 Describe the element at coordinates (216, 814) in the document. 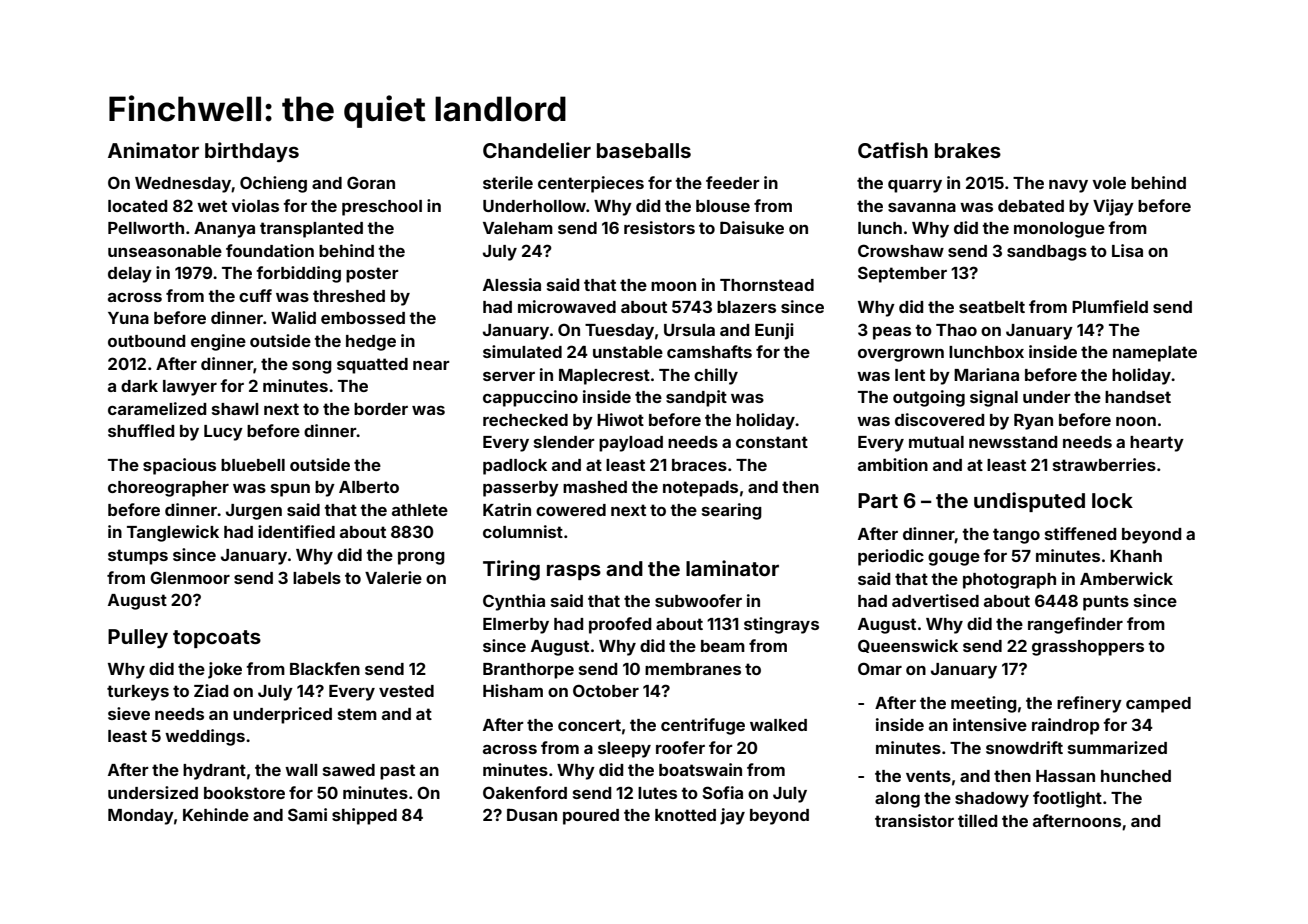

I see `Kehinde` at that location.
